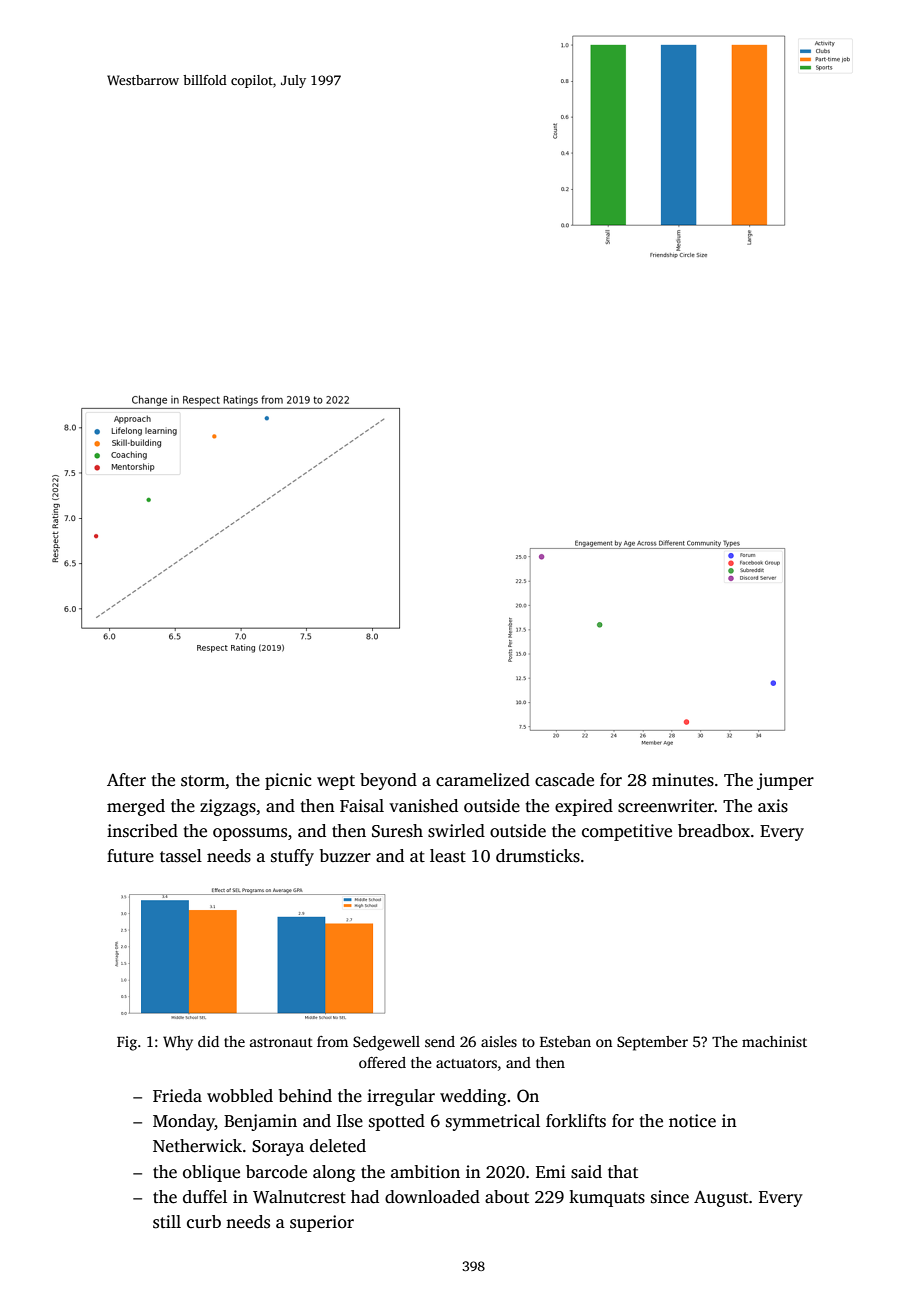 Image resolution: width=924 pixels, height=1314 pixels. Describe the element at coordinates (493, 1122) in the screenshot. I see `symmetrical` at that location.
